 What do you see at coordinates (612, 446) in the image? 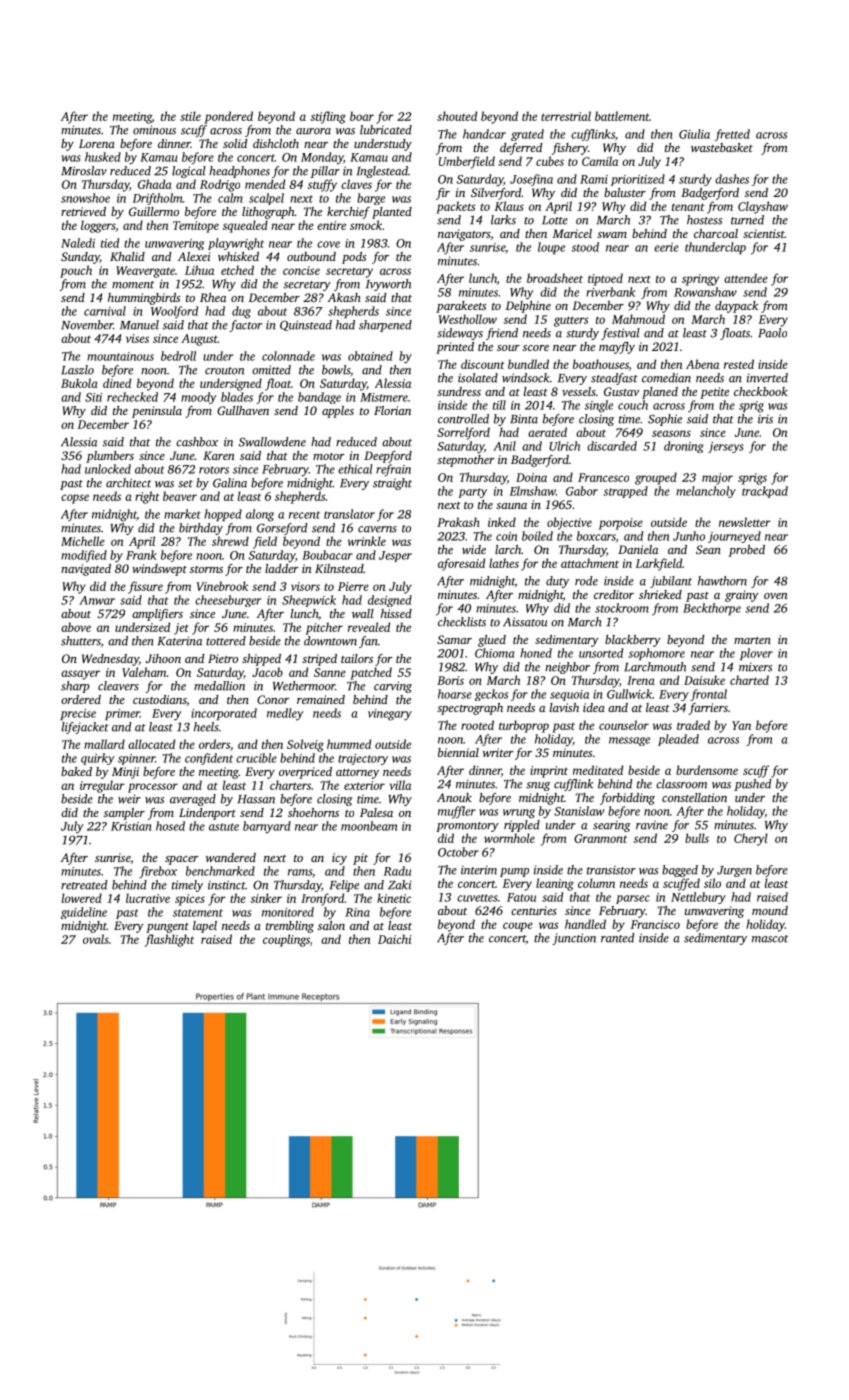
I see `discarded` at bounding box center [612, 446].
